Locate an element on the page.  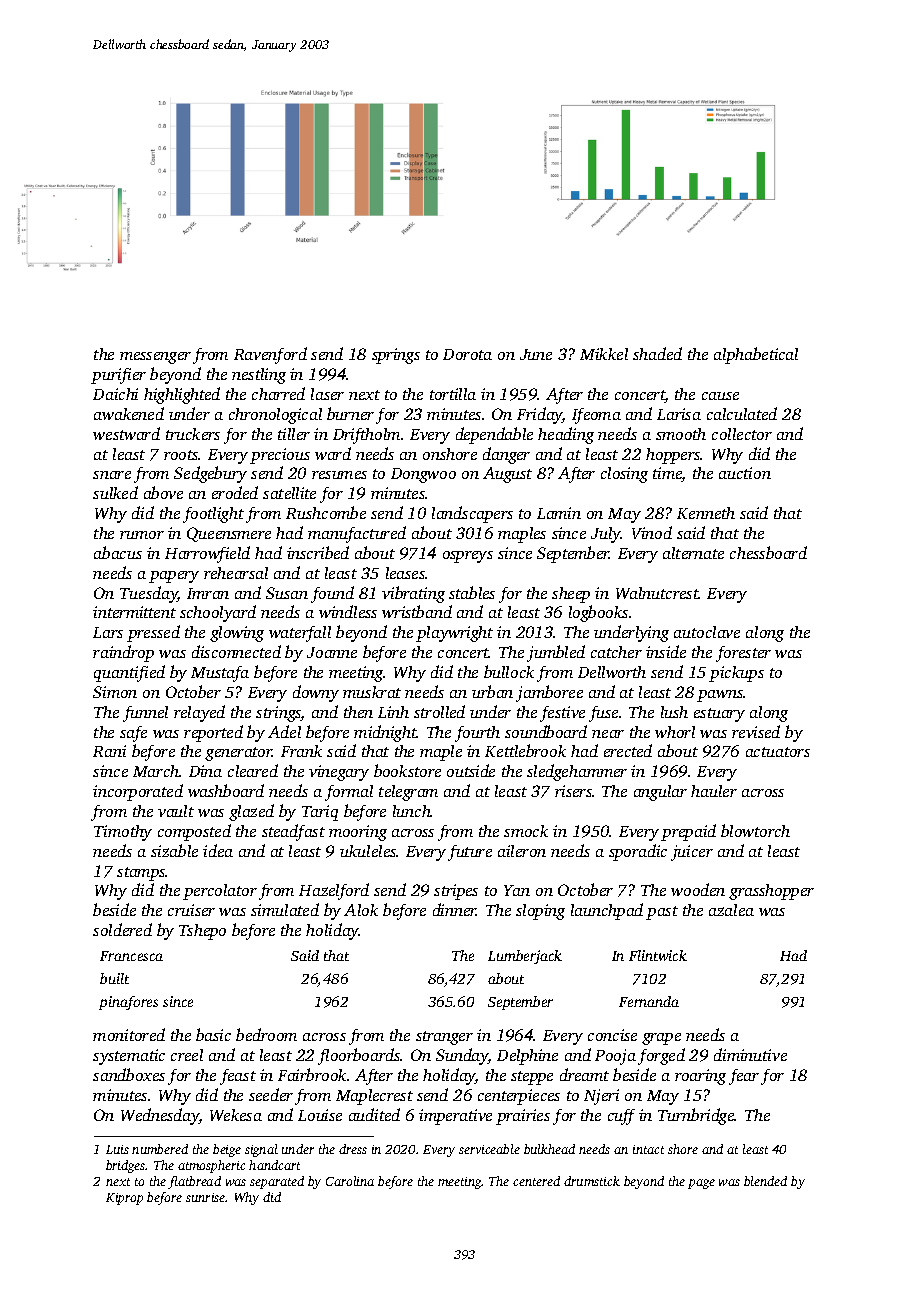
springs is located at coordinates (396, 356).
